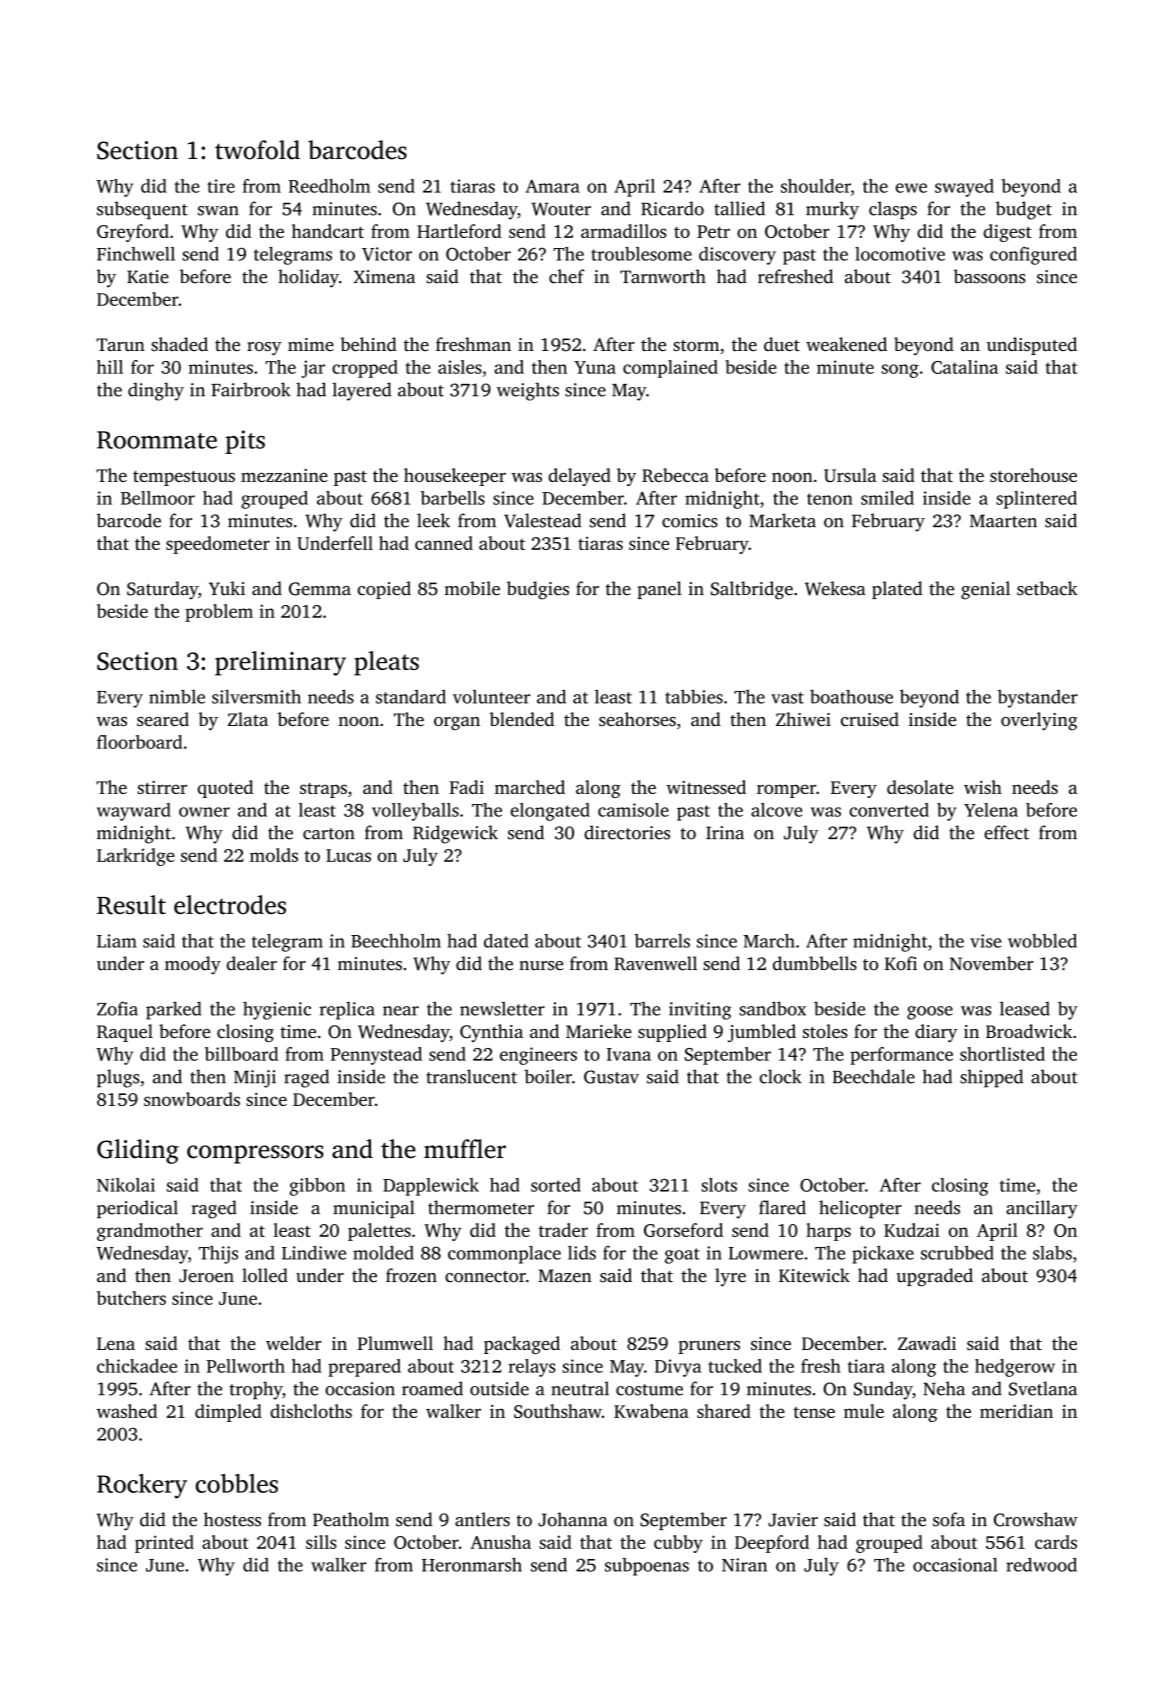  What do you see at coordinates (724, 1411) in the document?
I see `shared` at bounding box center [724, 1411].
